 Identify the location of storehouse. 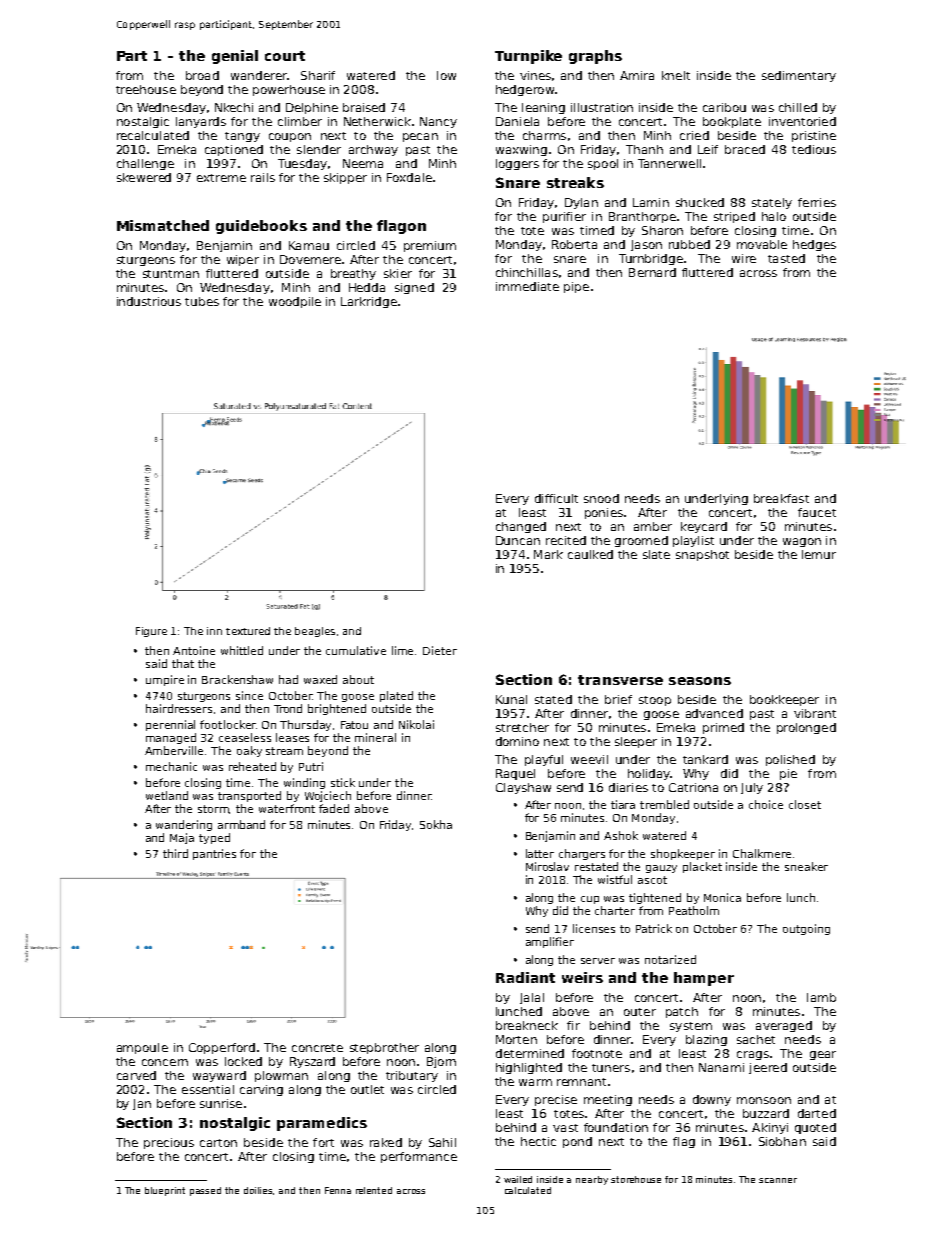
(636, 1179).
